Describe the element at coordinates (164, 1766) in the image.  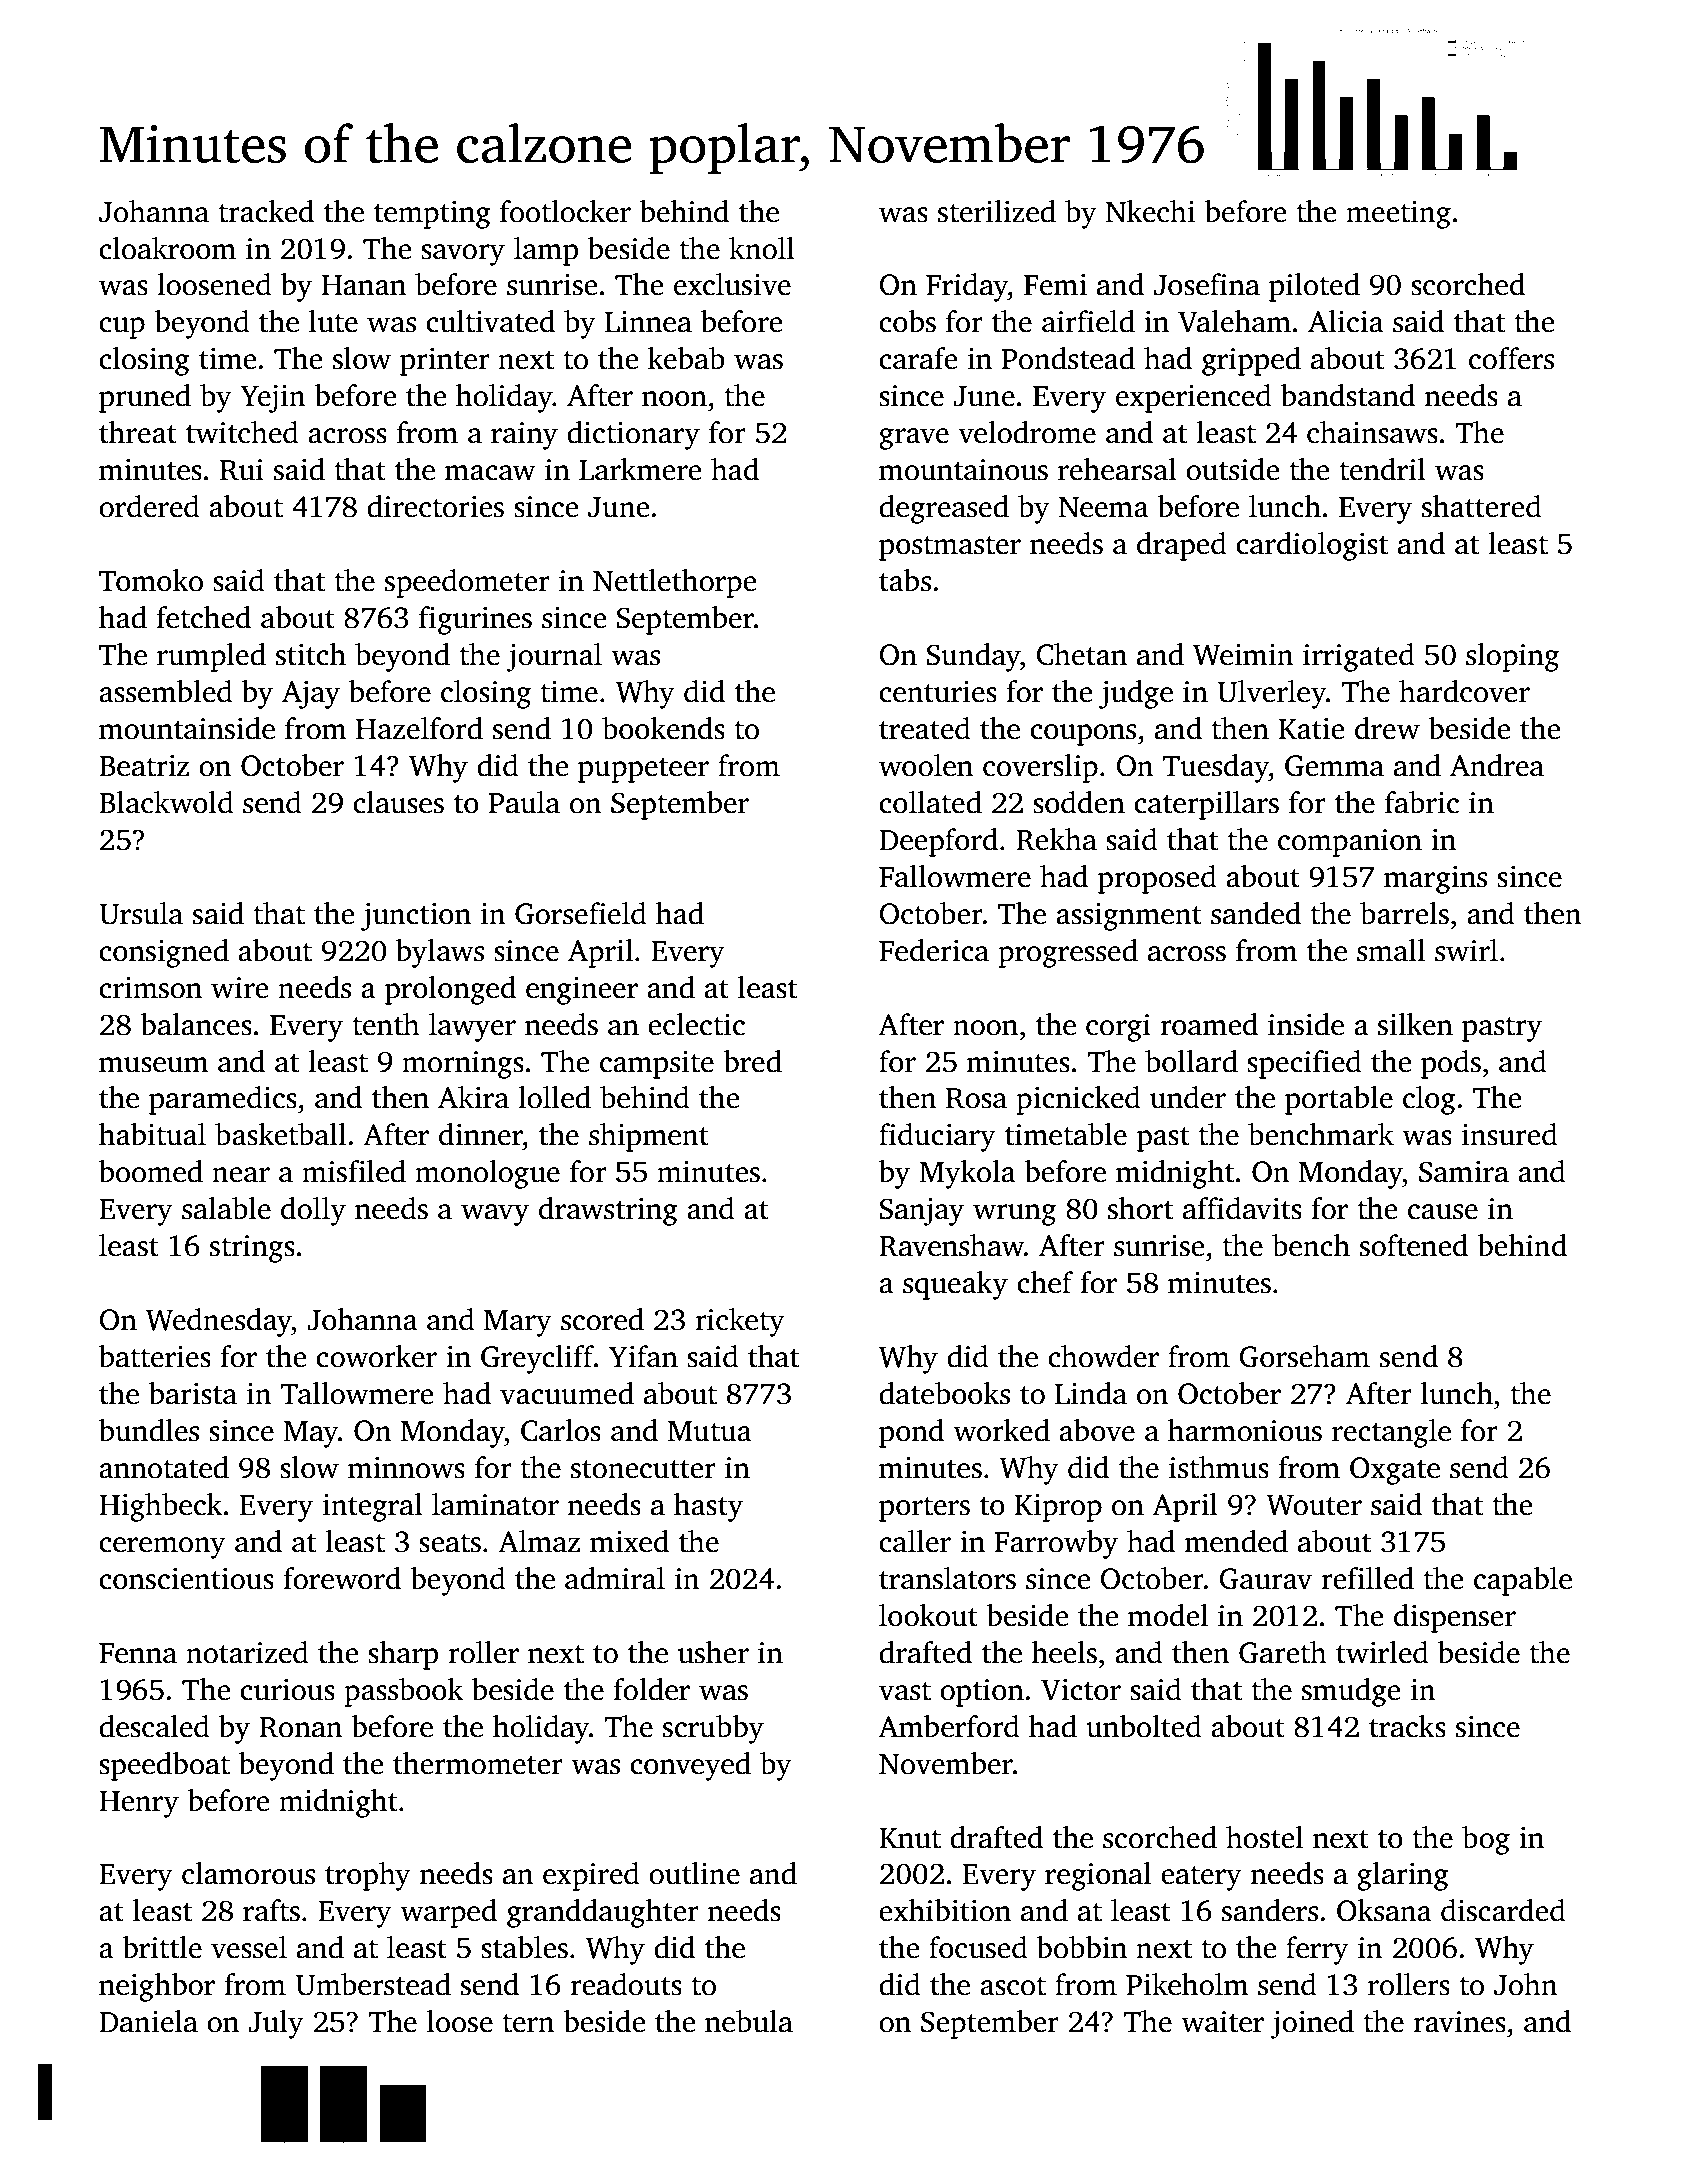
I see `speedboat` at that location.
